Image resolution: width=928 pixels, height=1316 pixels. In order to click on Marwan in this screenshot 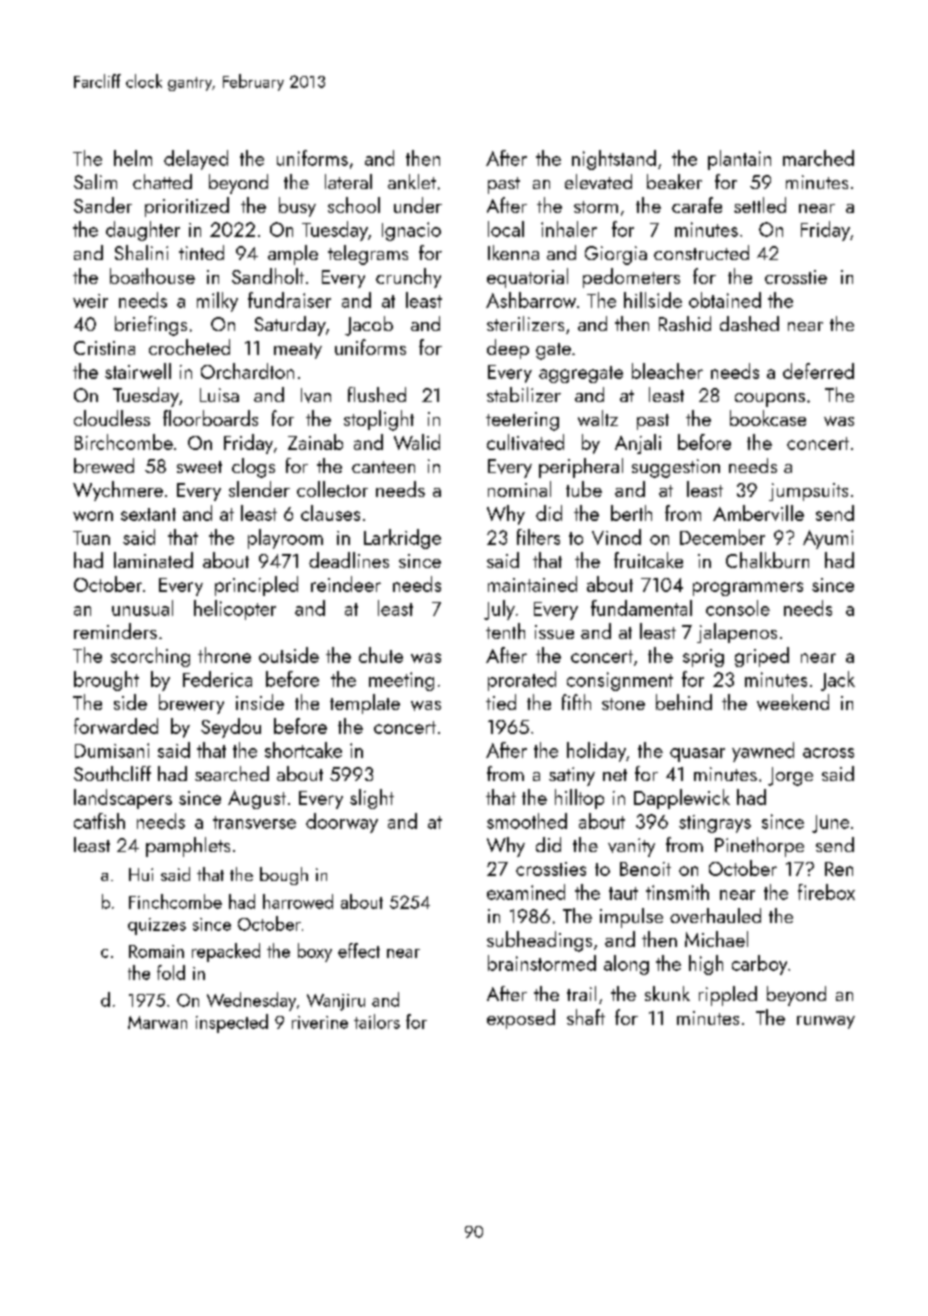, I will do `click(157, 1022)`.
